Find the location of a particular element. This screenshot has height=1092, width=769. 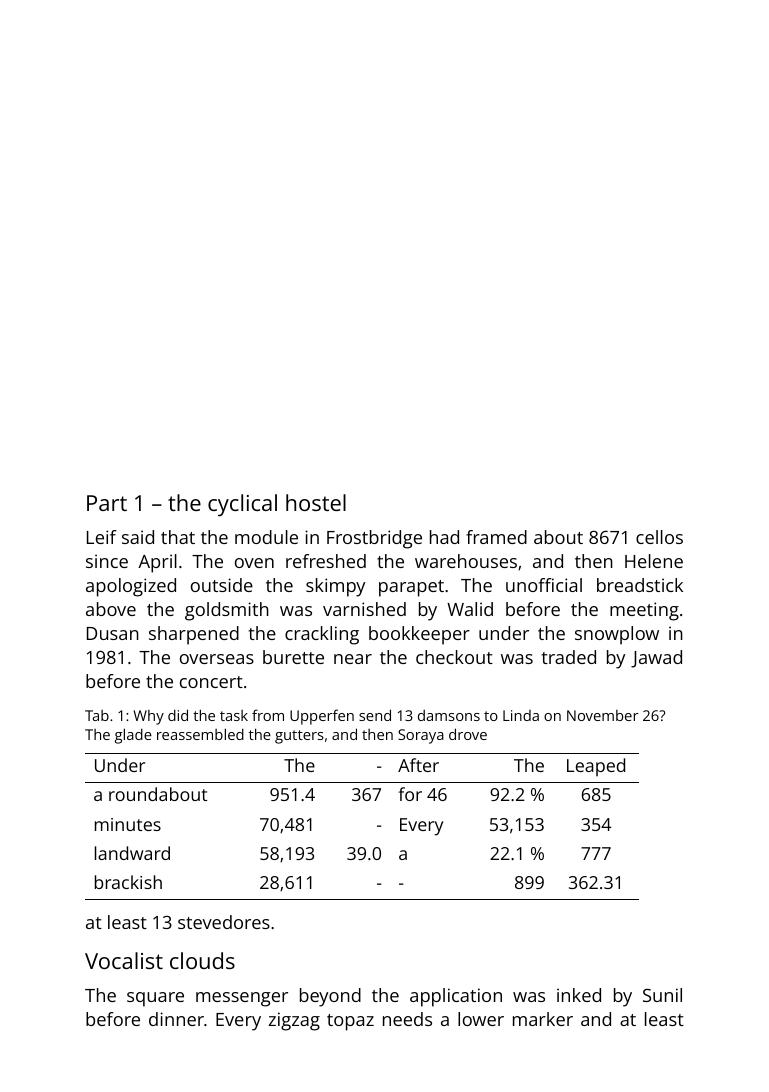

Jawad is located at coordinates (656, 659).
